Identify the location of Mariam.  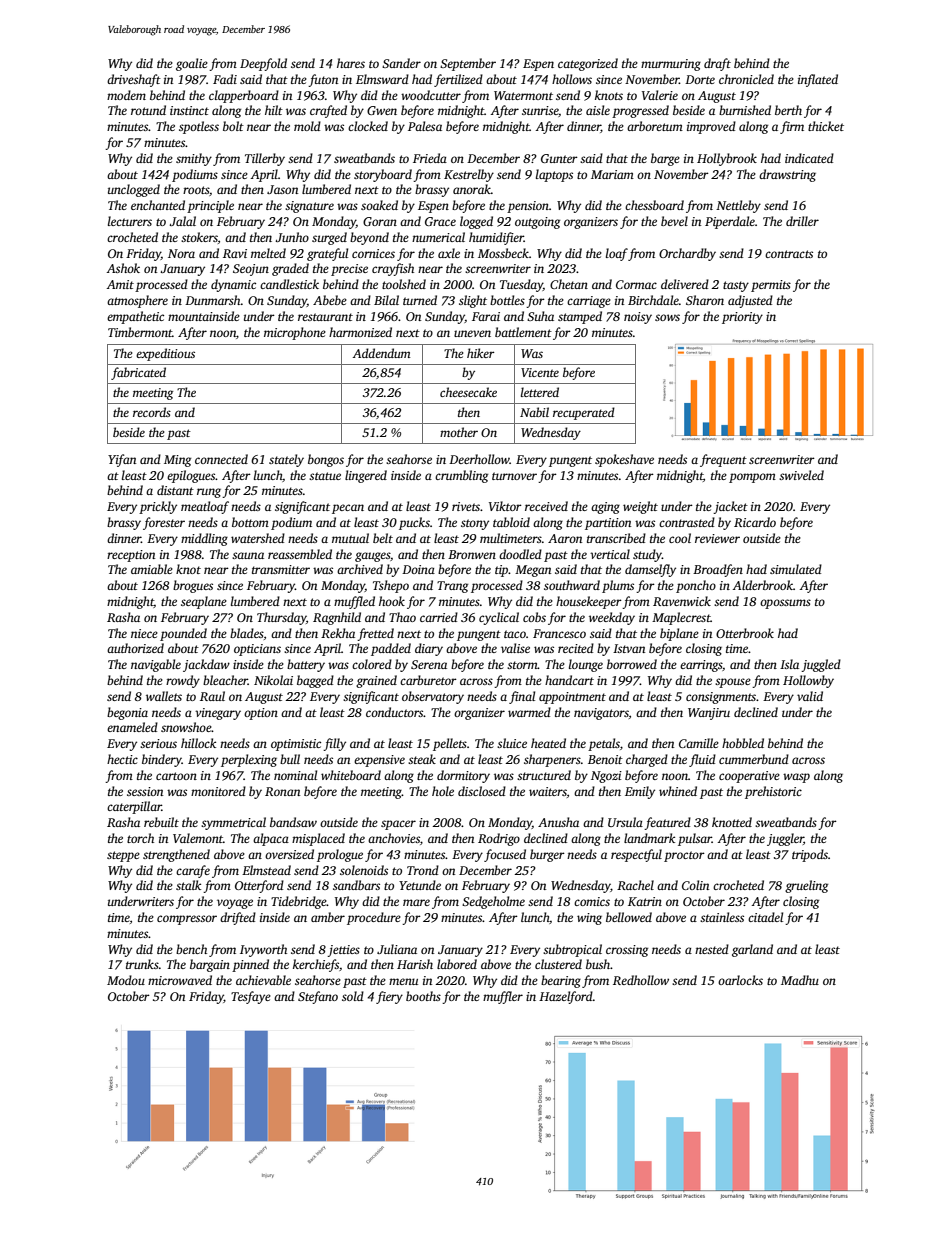
(612, 174).
